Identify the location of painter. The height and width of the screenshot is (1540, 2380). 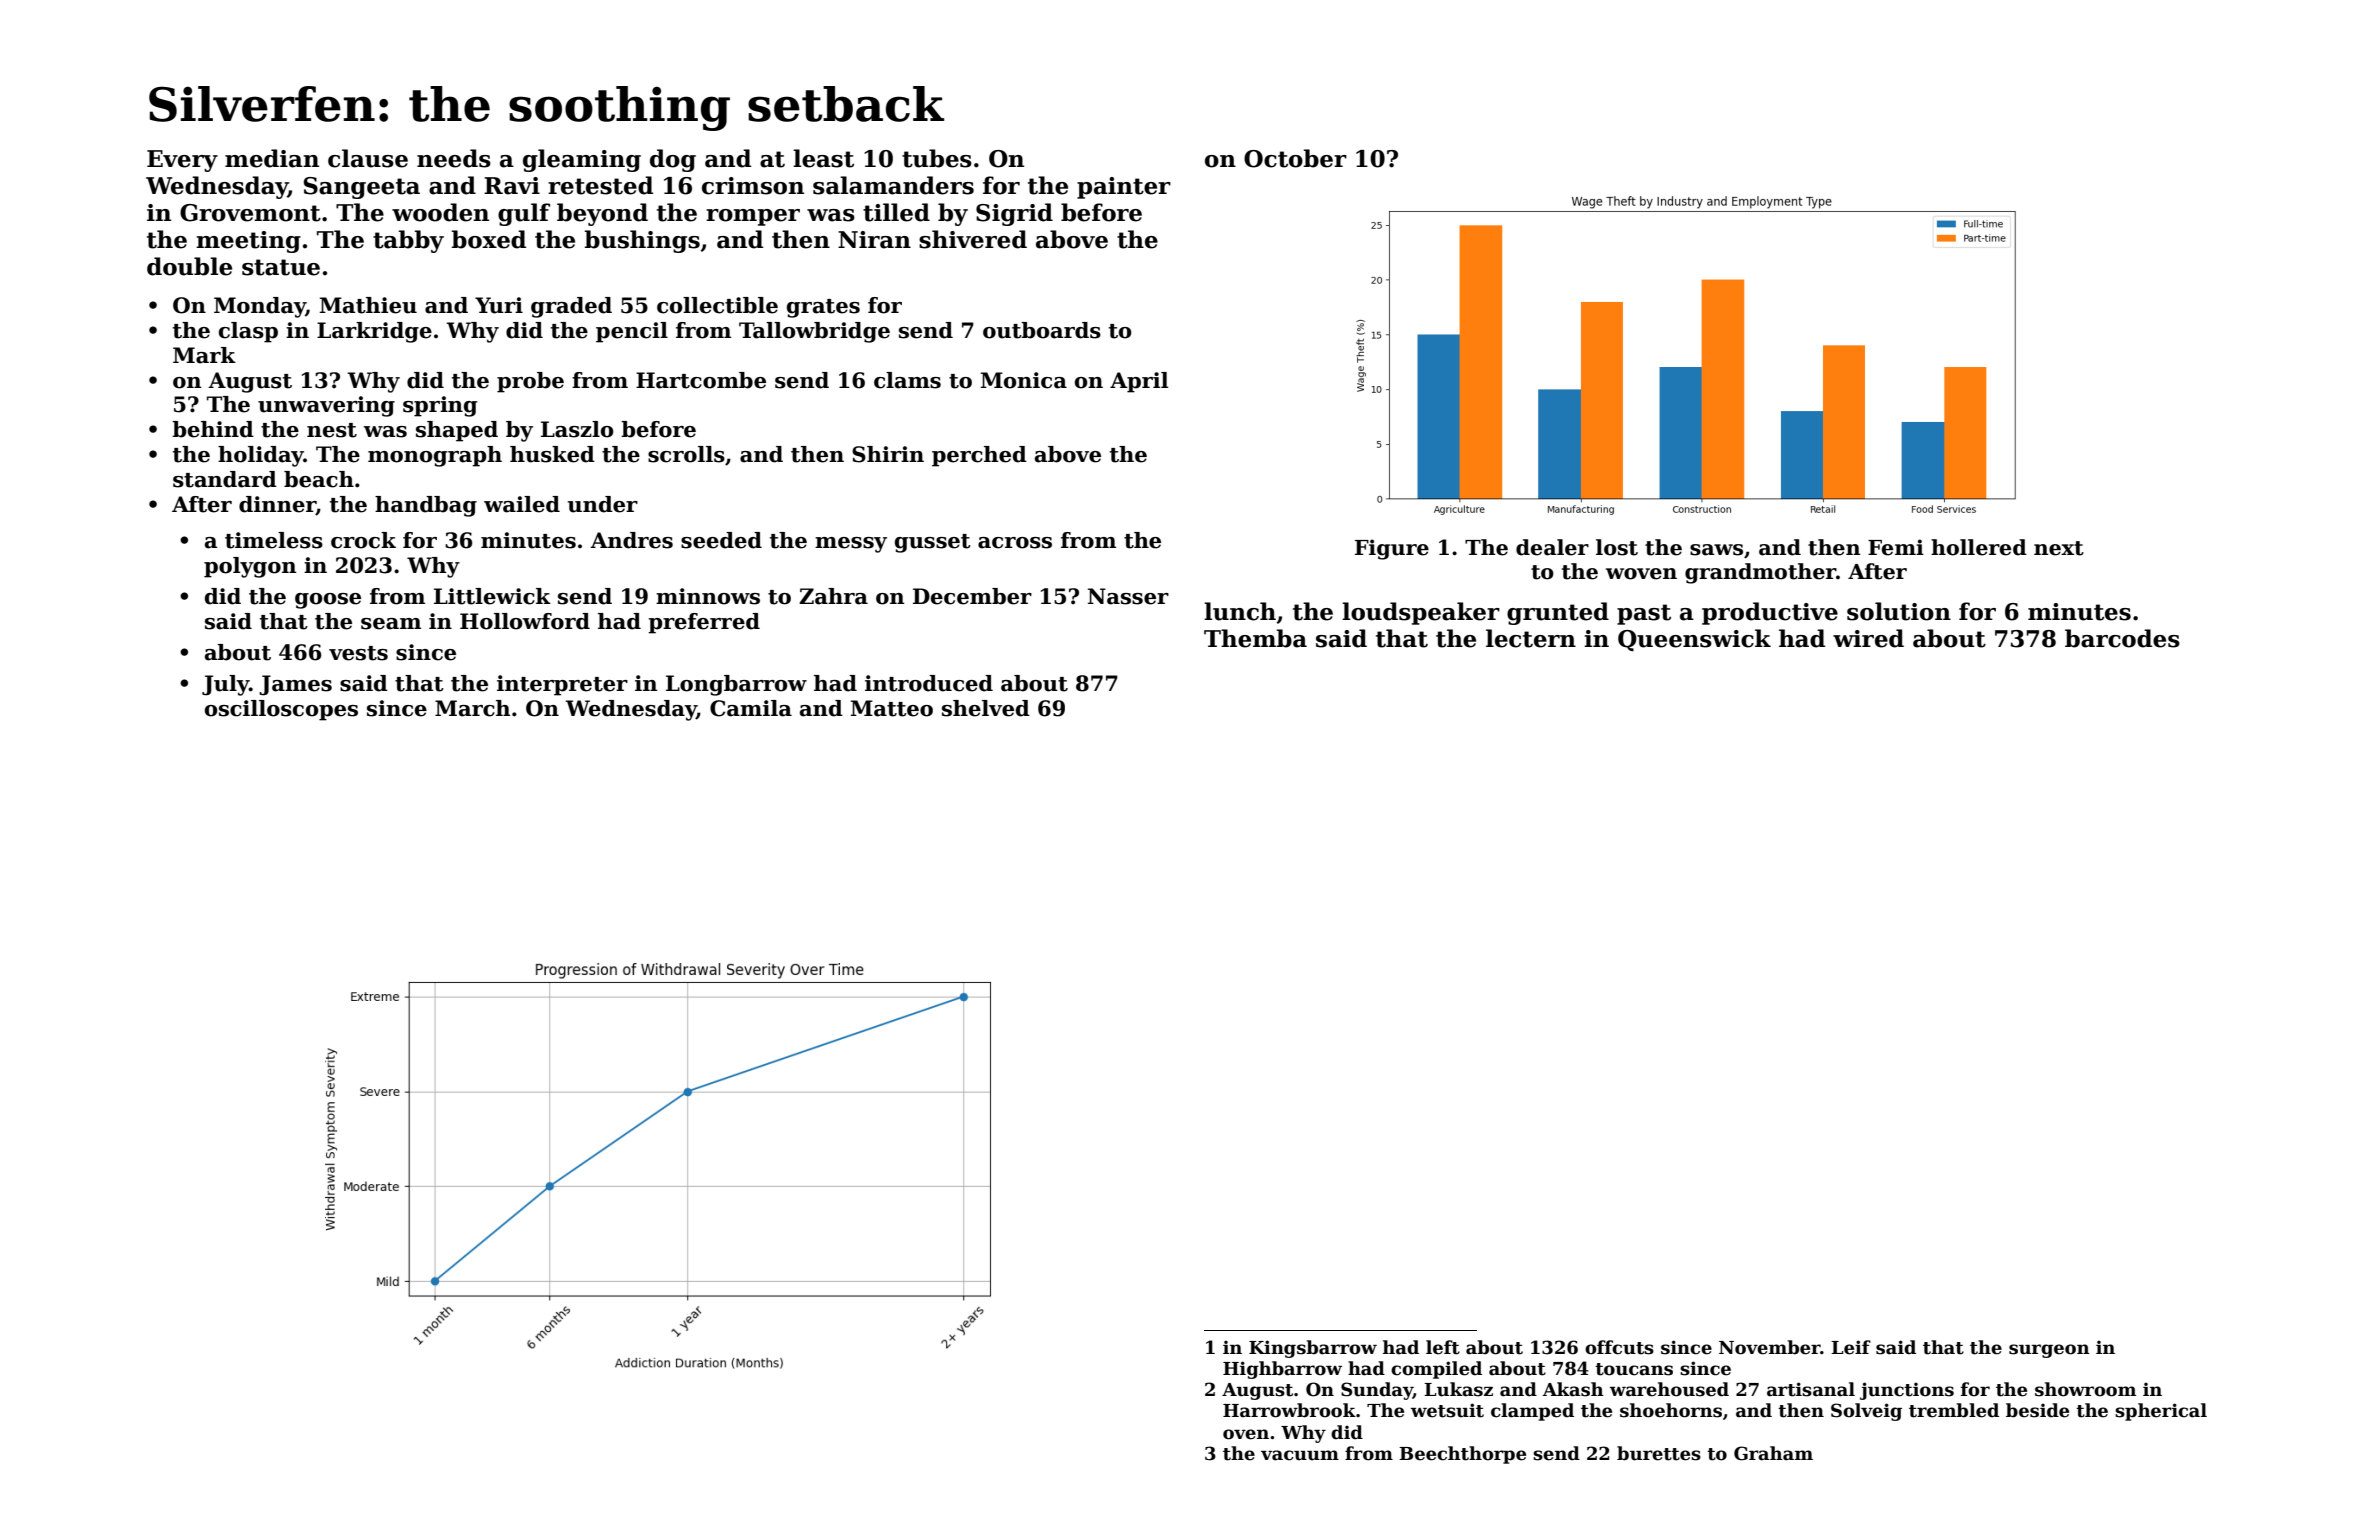
(1124, 188).
